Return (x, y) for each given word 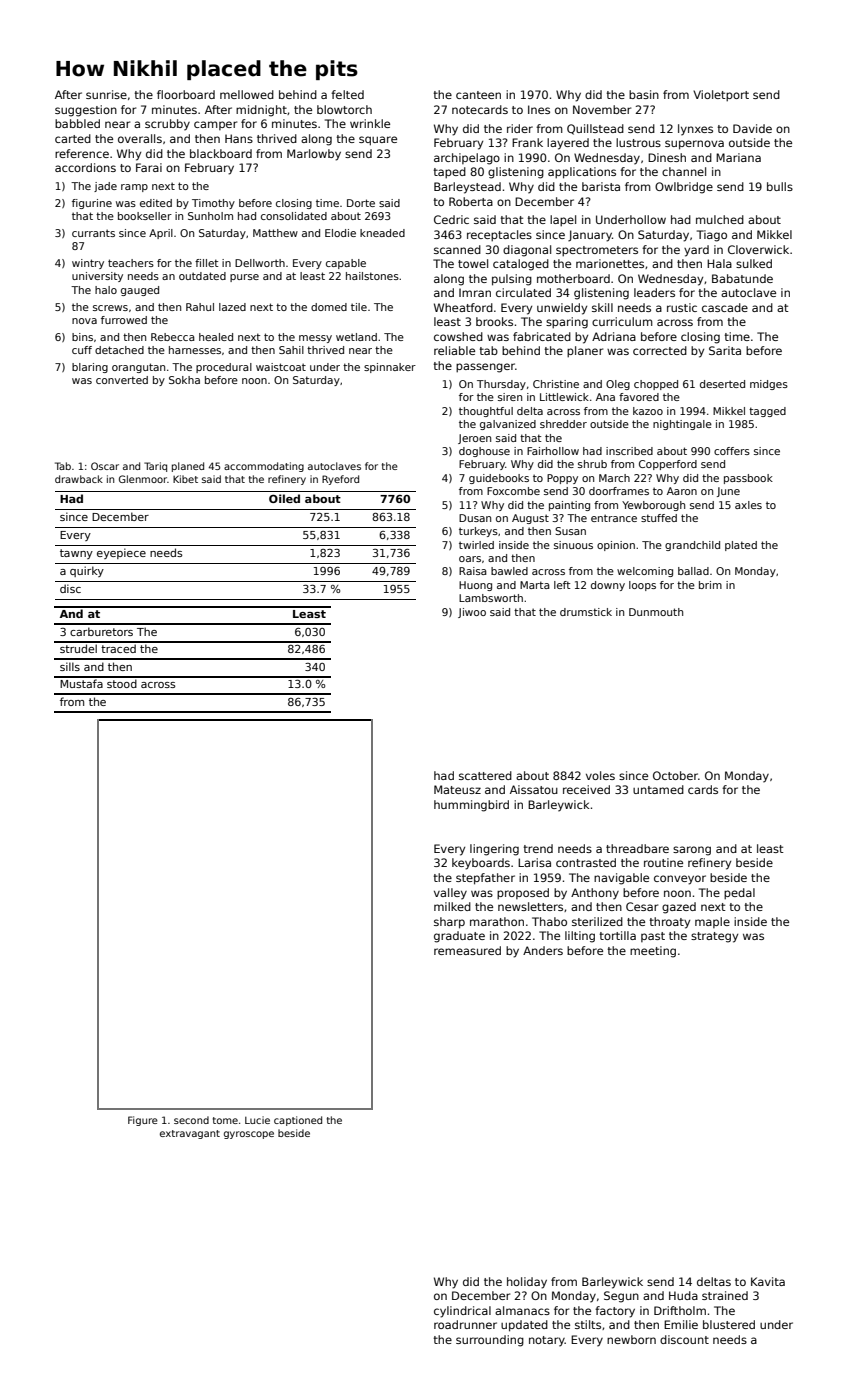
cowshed (458, 336)
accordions (85, 167)
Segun (621, 1297)
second (191, 1120)
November (602, 109)
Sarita (725, 350)
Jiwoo (472, 613)
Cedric (451, 219)
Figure (143, 1121)
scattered (485, 775)
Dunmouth (656, 612)
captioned (298, 1121)
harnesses (195, 350)
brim (710, 585)
